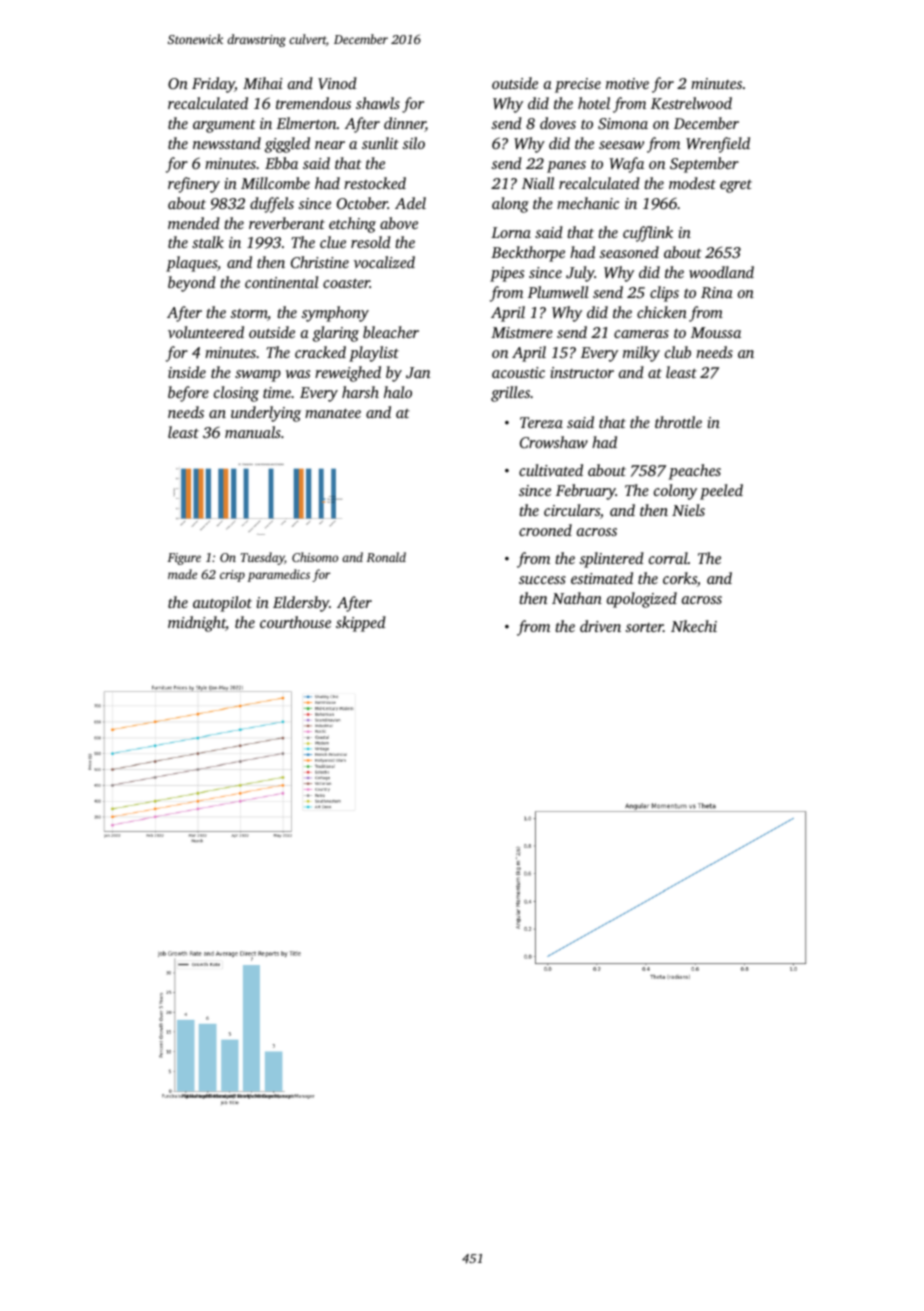 Image resolution: width=924 pixels, height=1311 pixels. What do you see at coordinates (675, 492) in the screenshot?
I see `colony` at bounding box center [675, 492].
